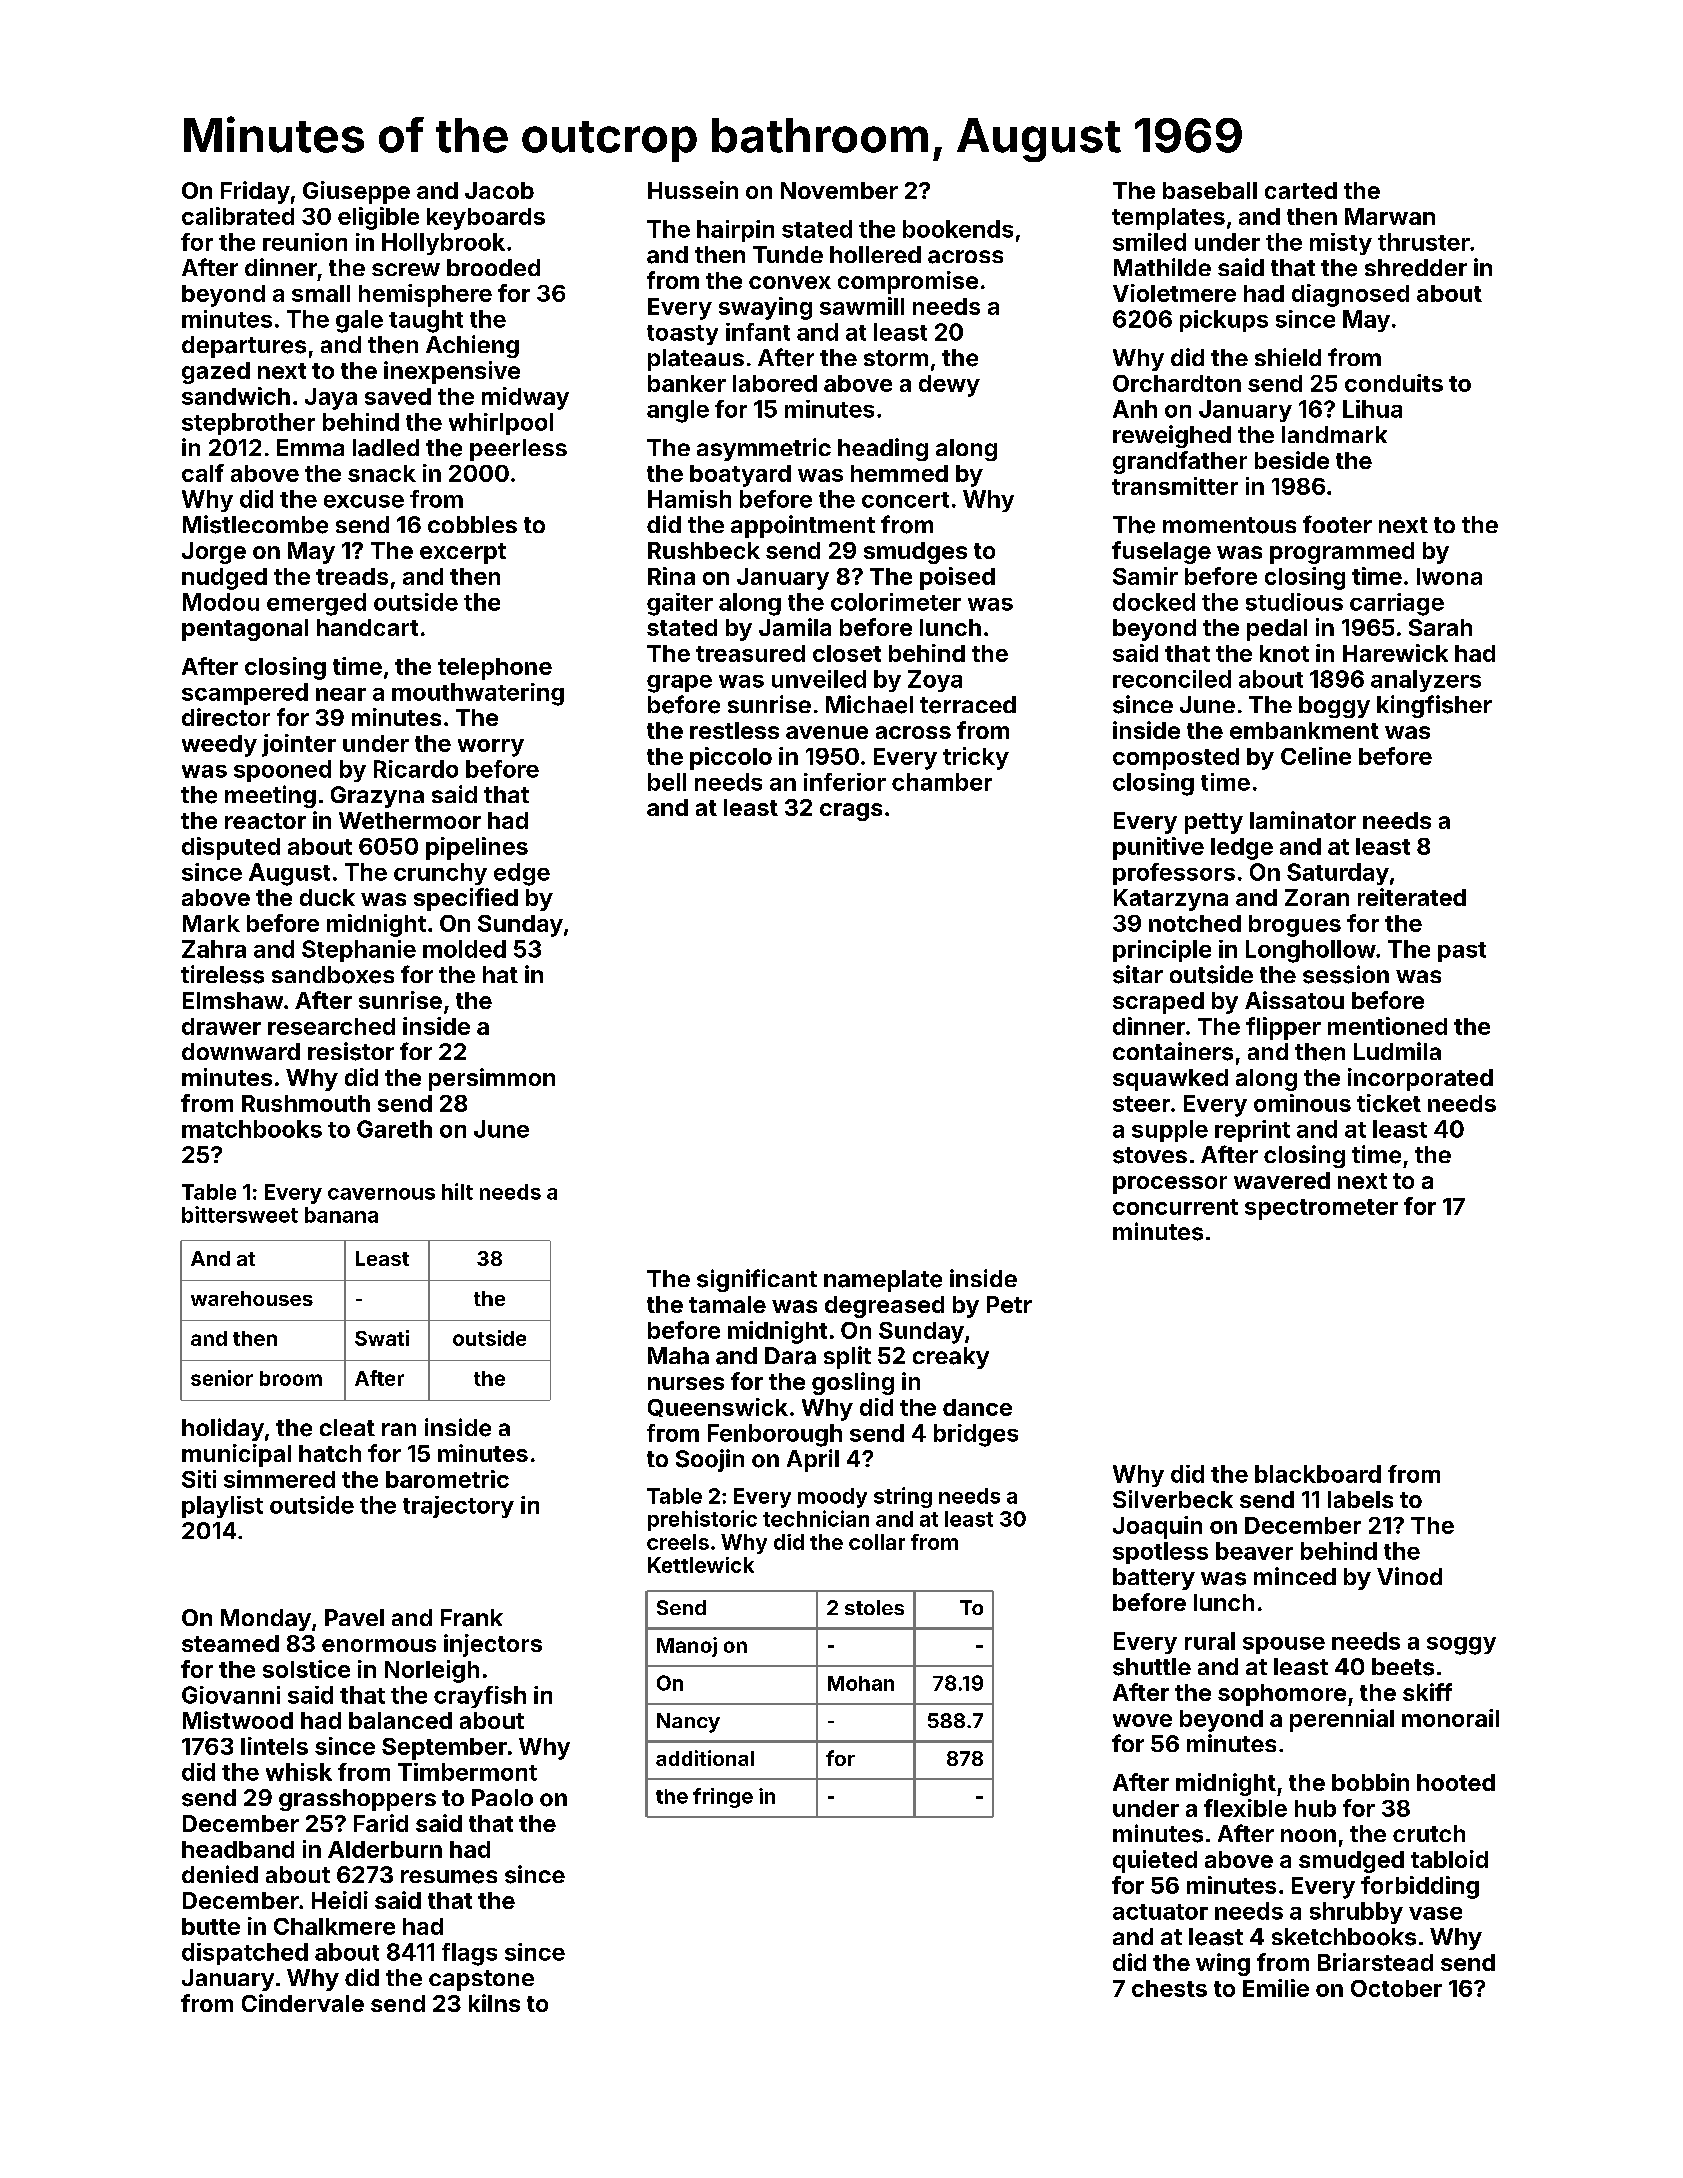  What do you see at coordinates (255, 192) in the screenshot?
I see `Friday` at bounding box center [255, 192].
